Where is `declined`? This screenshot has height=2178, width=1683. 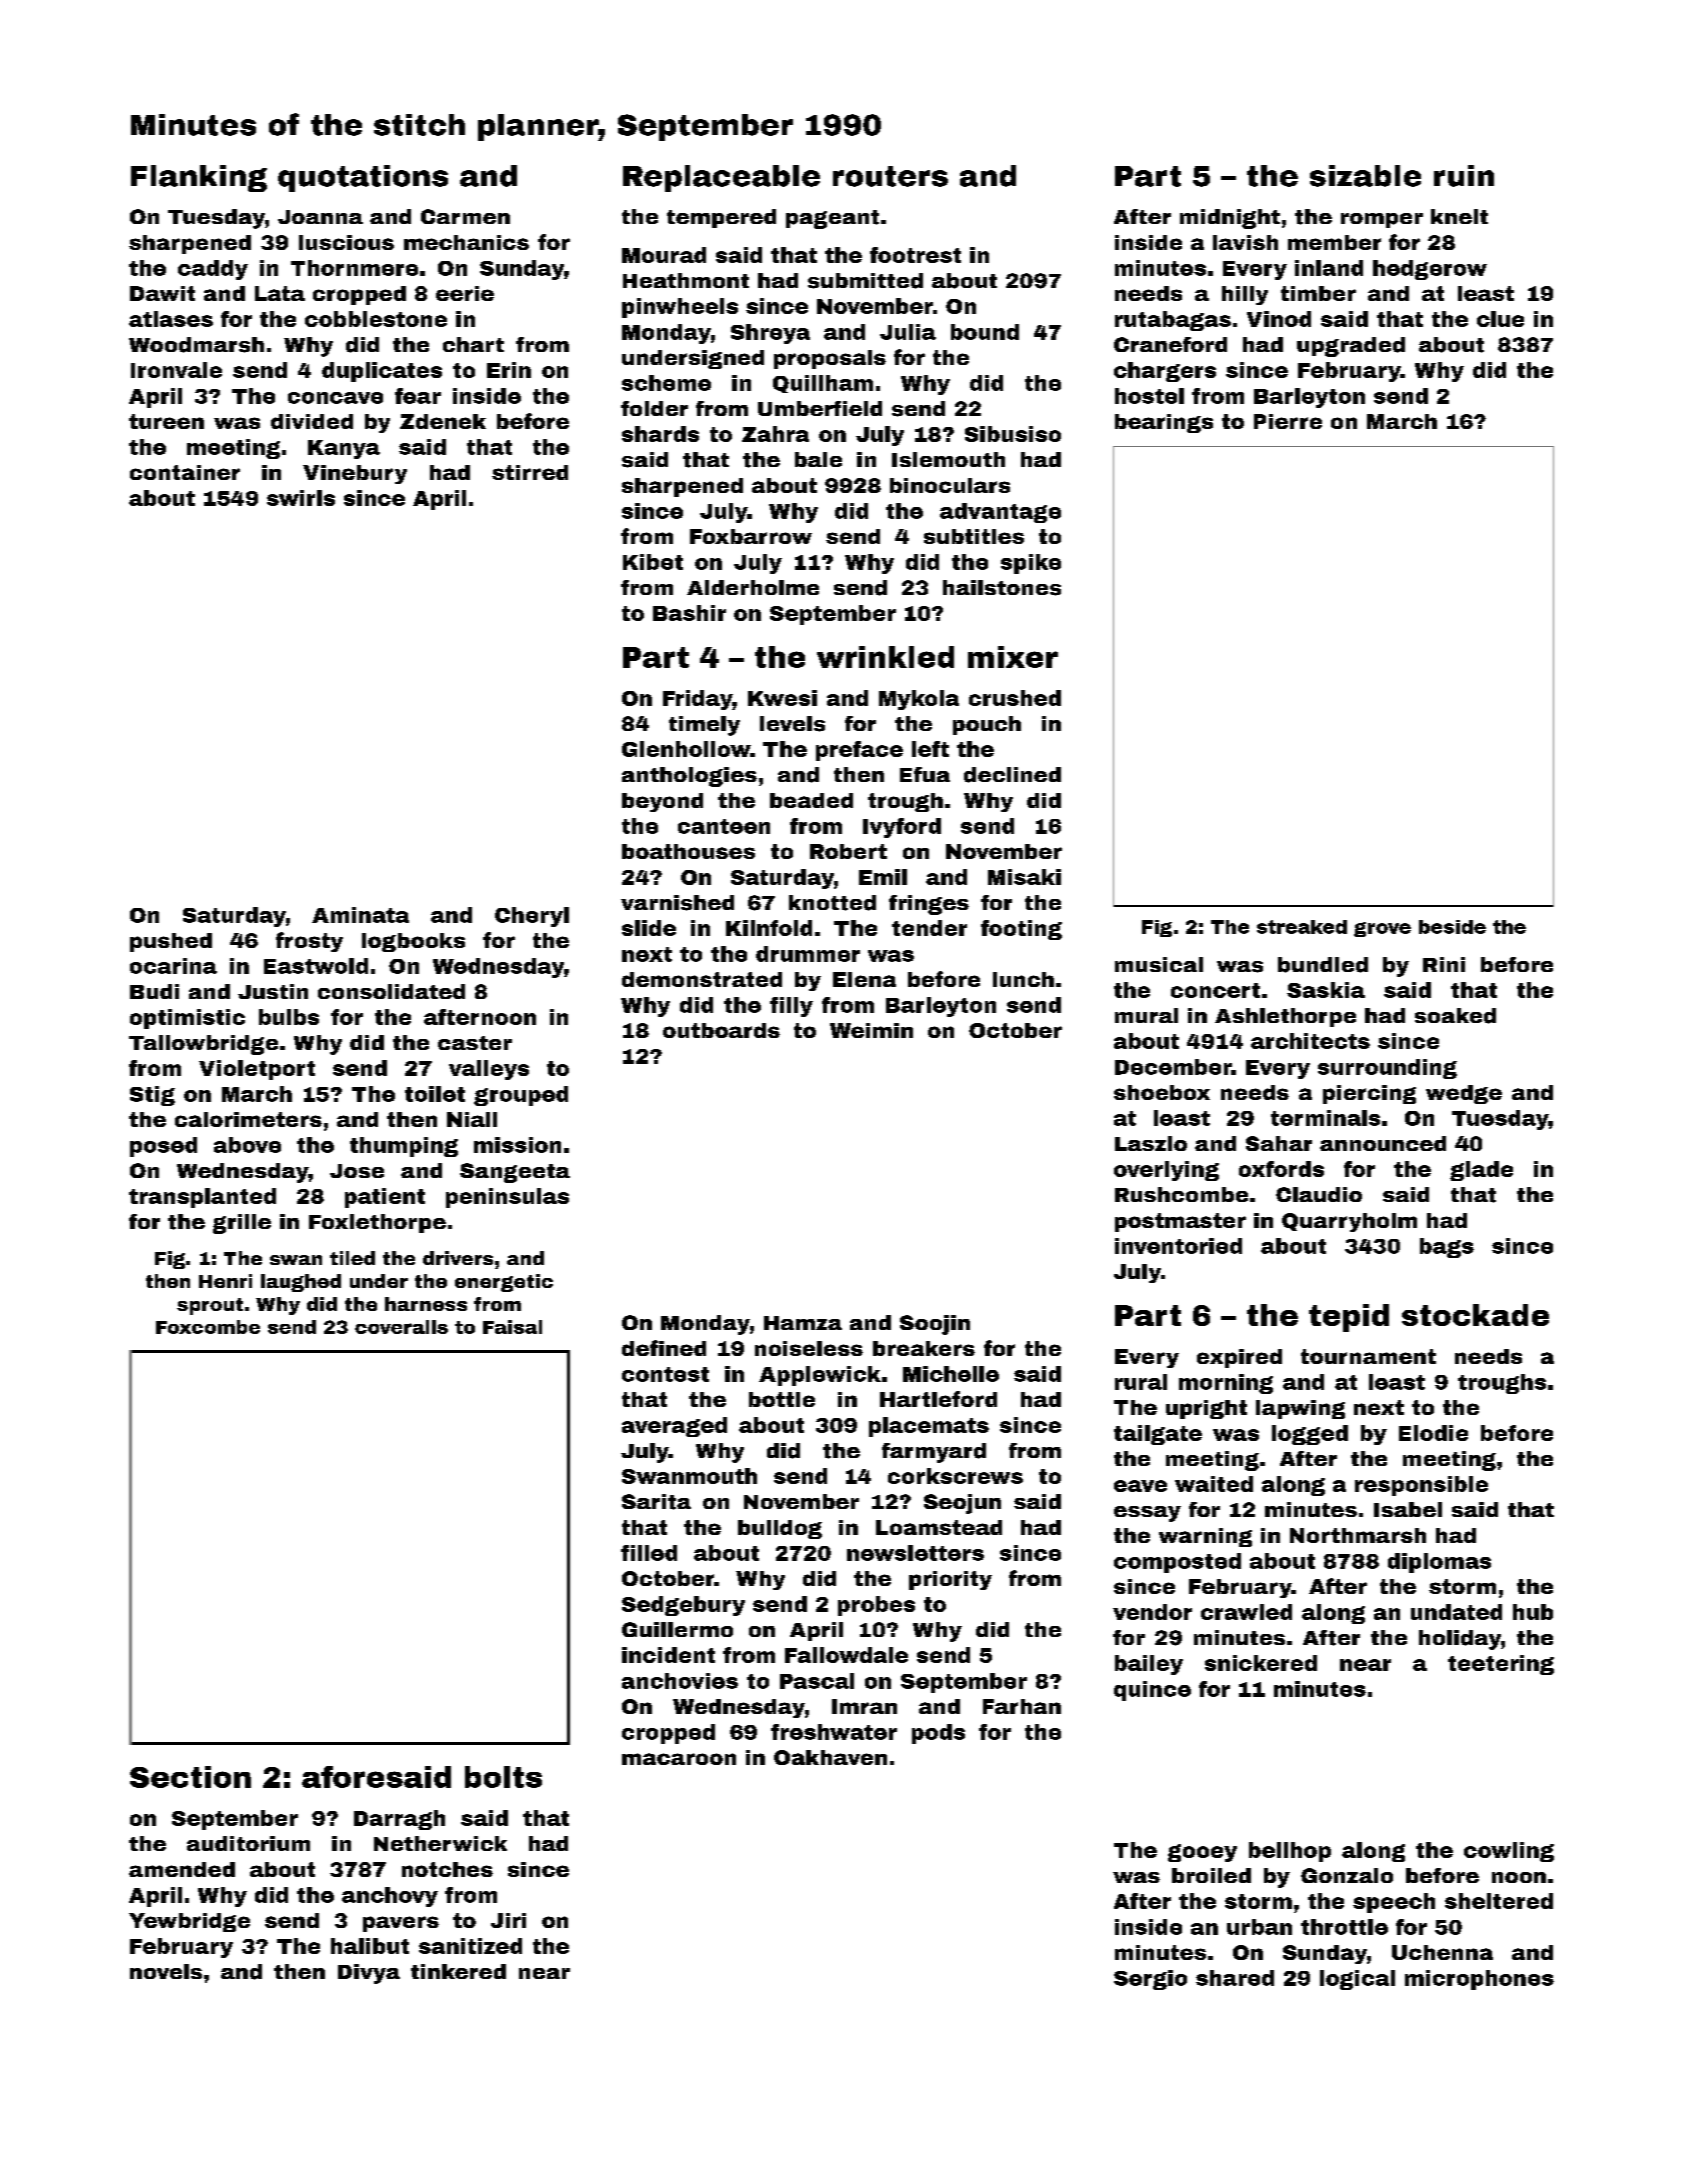 declined is located at coordinates (1012, 775).
